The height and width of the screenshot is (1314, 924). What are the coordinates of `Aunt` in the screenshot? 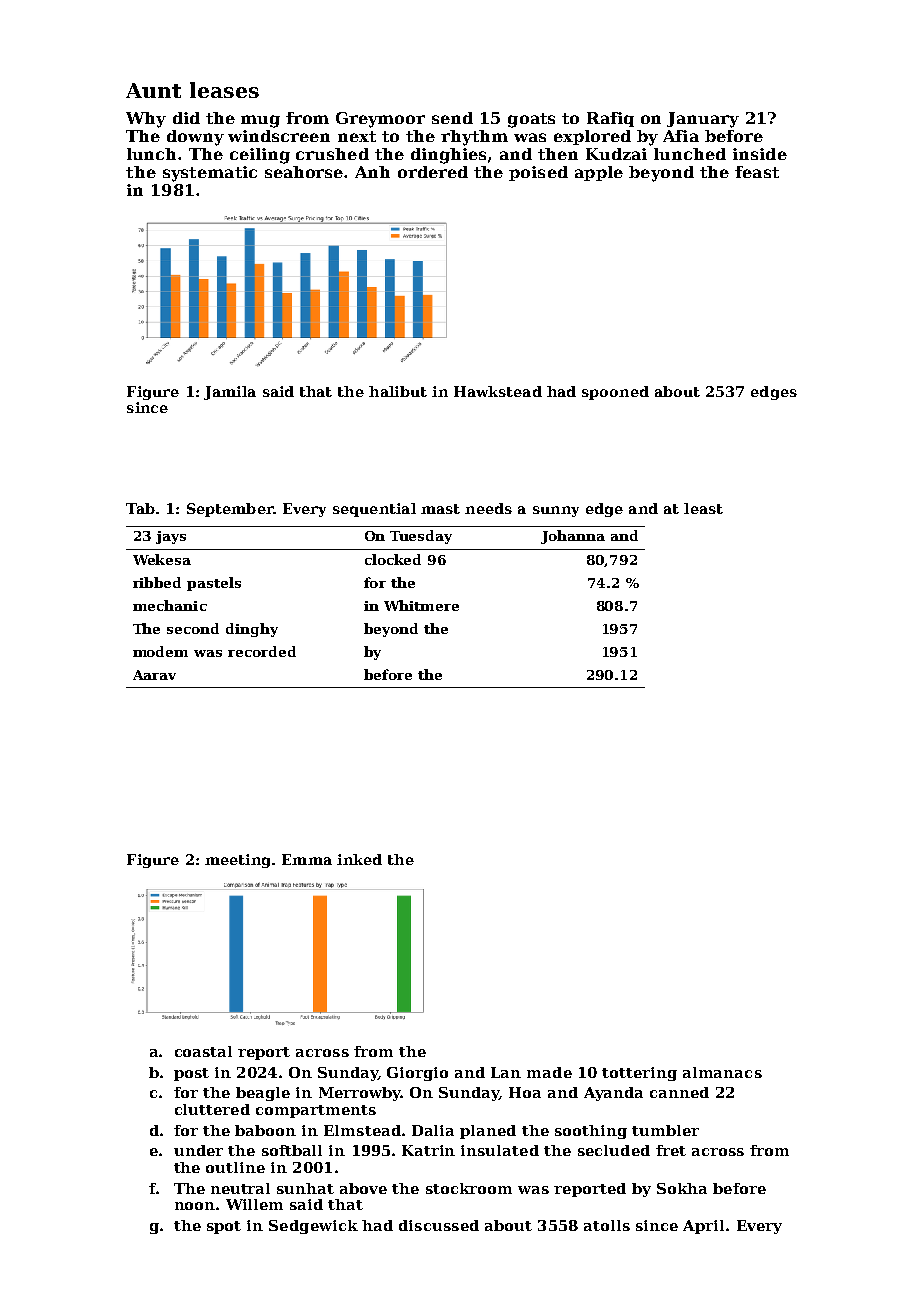 It's located at (153, 90).
